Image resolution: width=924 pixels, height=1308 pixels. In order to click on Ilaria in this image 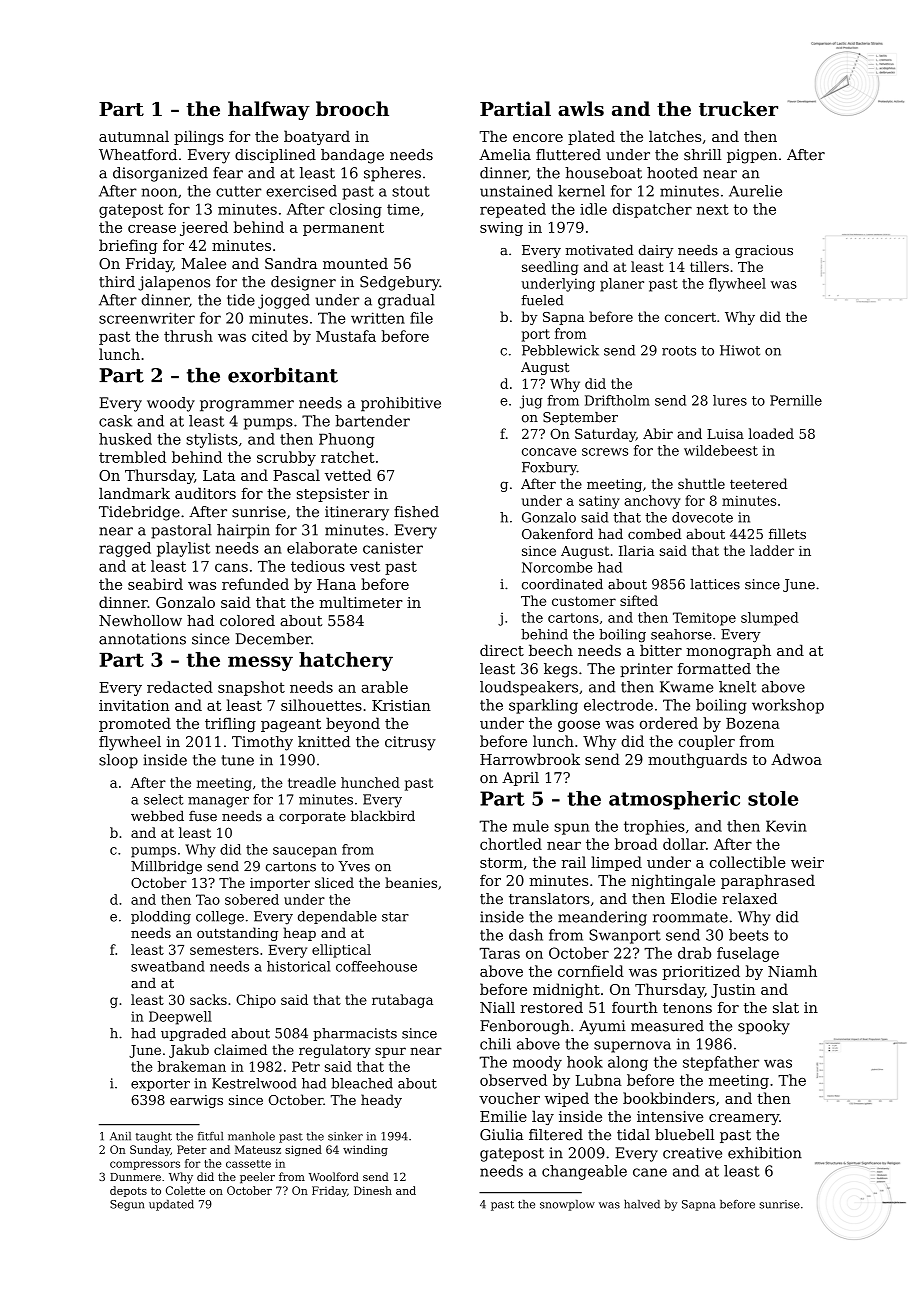, I will do `click(636, 550)`.
